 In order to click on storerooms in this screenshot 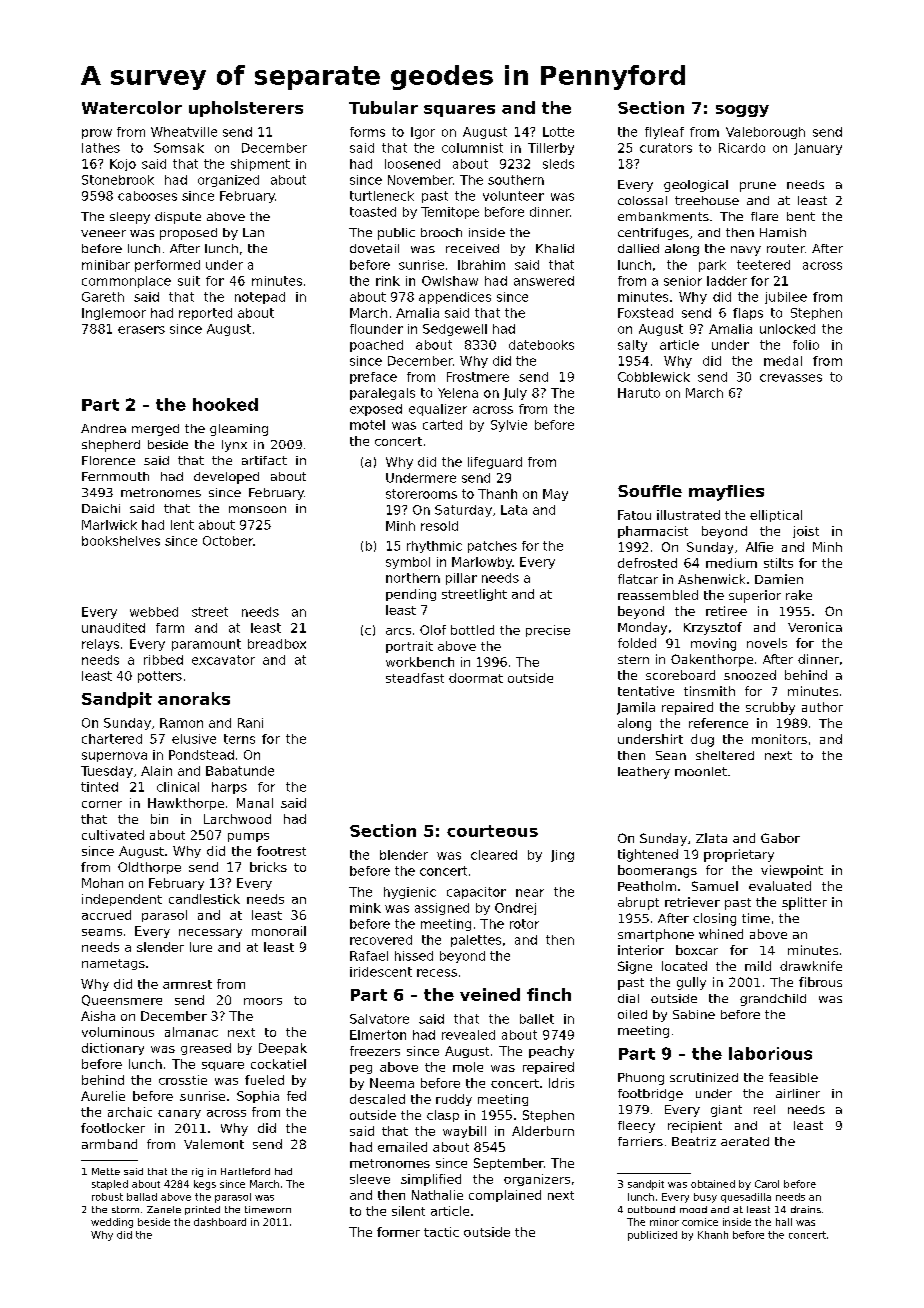, I will do `click(421, 494)`.
